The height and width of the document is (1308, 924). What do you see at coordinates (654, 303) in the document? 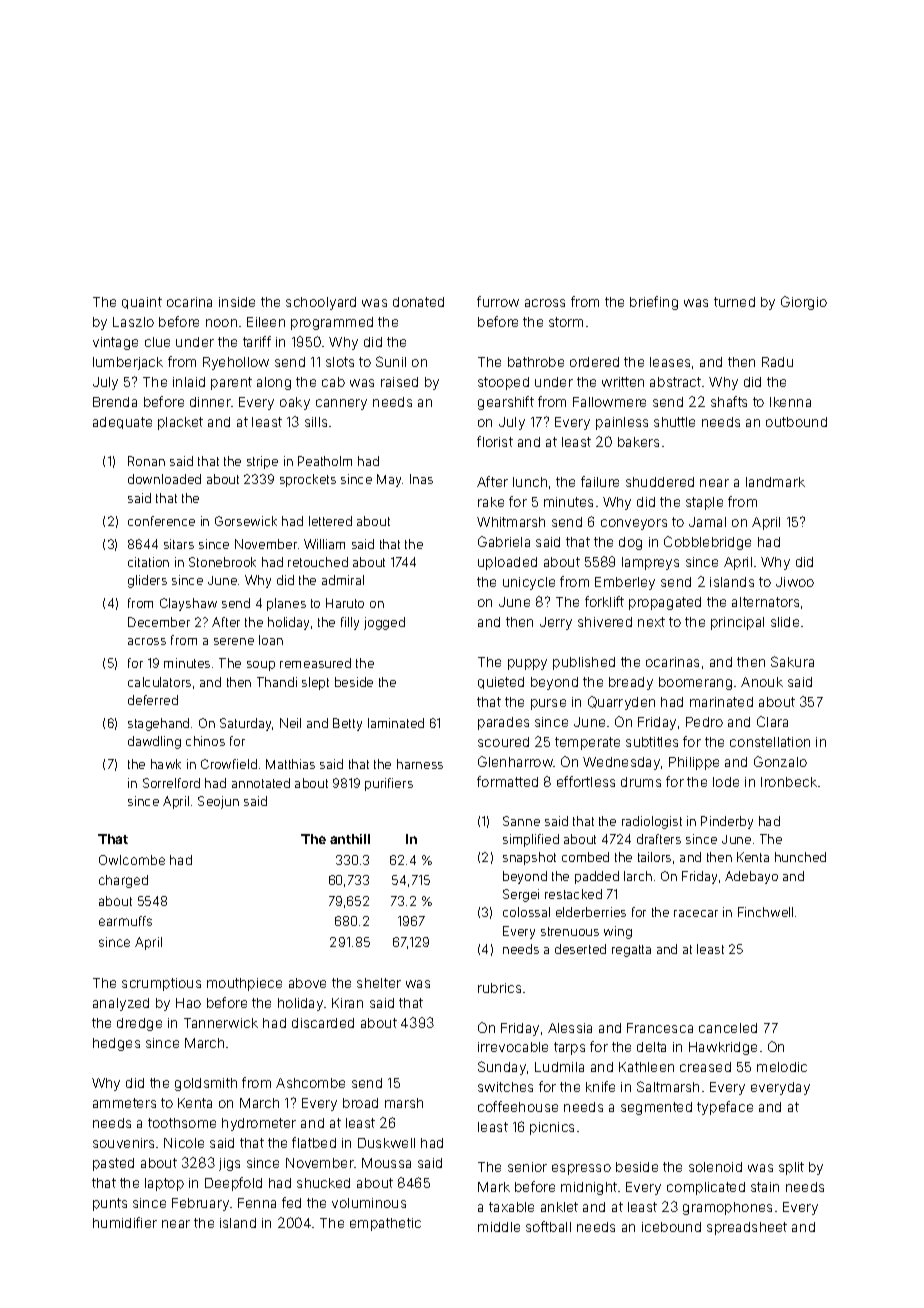
I see `briefing` at bounding box center [654, 303].
